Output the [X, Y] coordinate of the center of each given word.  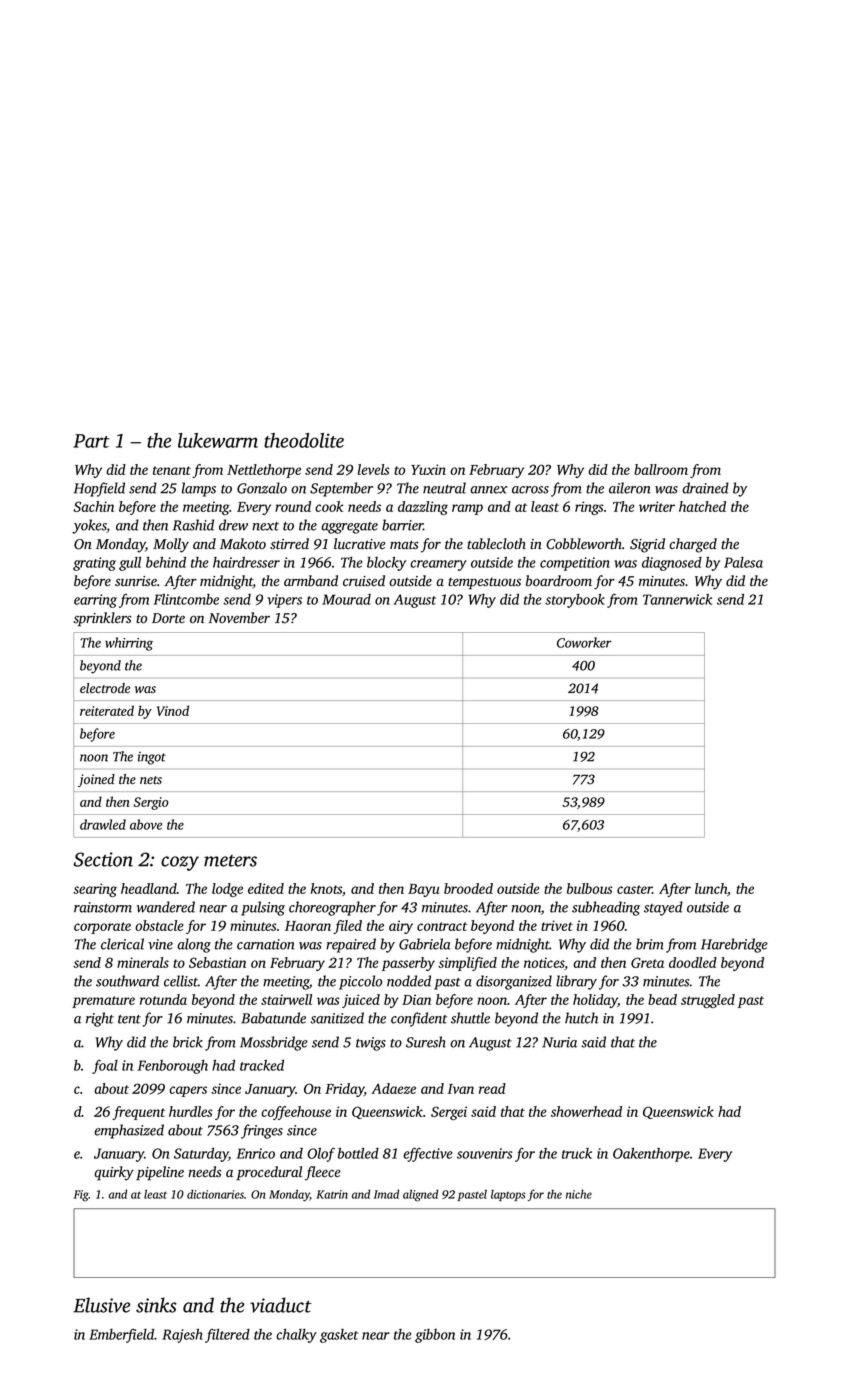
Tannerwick [677, 599]
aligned [420, 1195]
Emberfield [122, 1336]
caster [634, 889]
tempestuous [484, 583]
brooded [468, 888]
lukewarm [218, 440]
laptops [508, 1195]
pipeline [160, 1173]
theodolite [304, 440]
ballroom [661, 469]
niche [579, 1194]
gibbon [435, 1336]
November [239, 618]
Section [103, 859]
